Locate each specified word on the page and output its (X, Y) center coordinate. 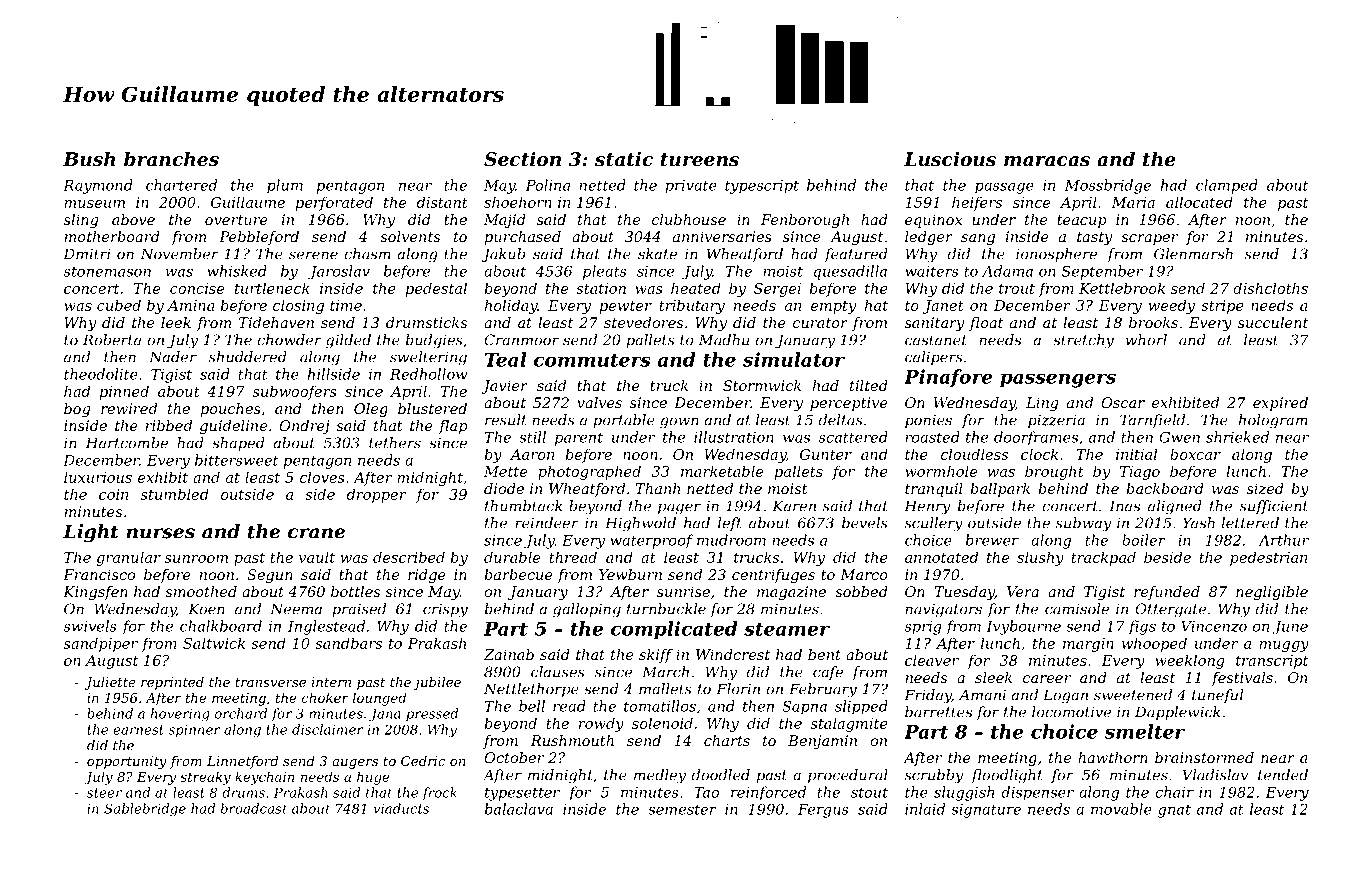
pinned (124, 392)
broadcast (254, 808)
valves (599, 402)
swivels (90, 626)
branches (171, 159)
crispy (445, 610)
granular (128, 558)
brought (1054, 472)
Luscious (950, 159)
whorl (1146, 340)
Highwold (640, 524)
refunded (1167, 593)
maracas (1047, 161)
